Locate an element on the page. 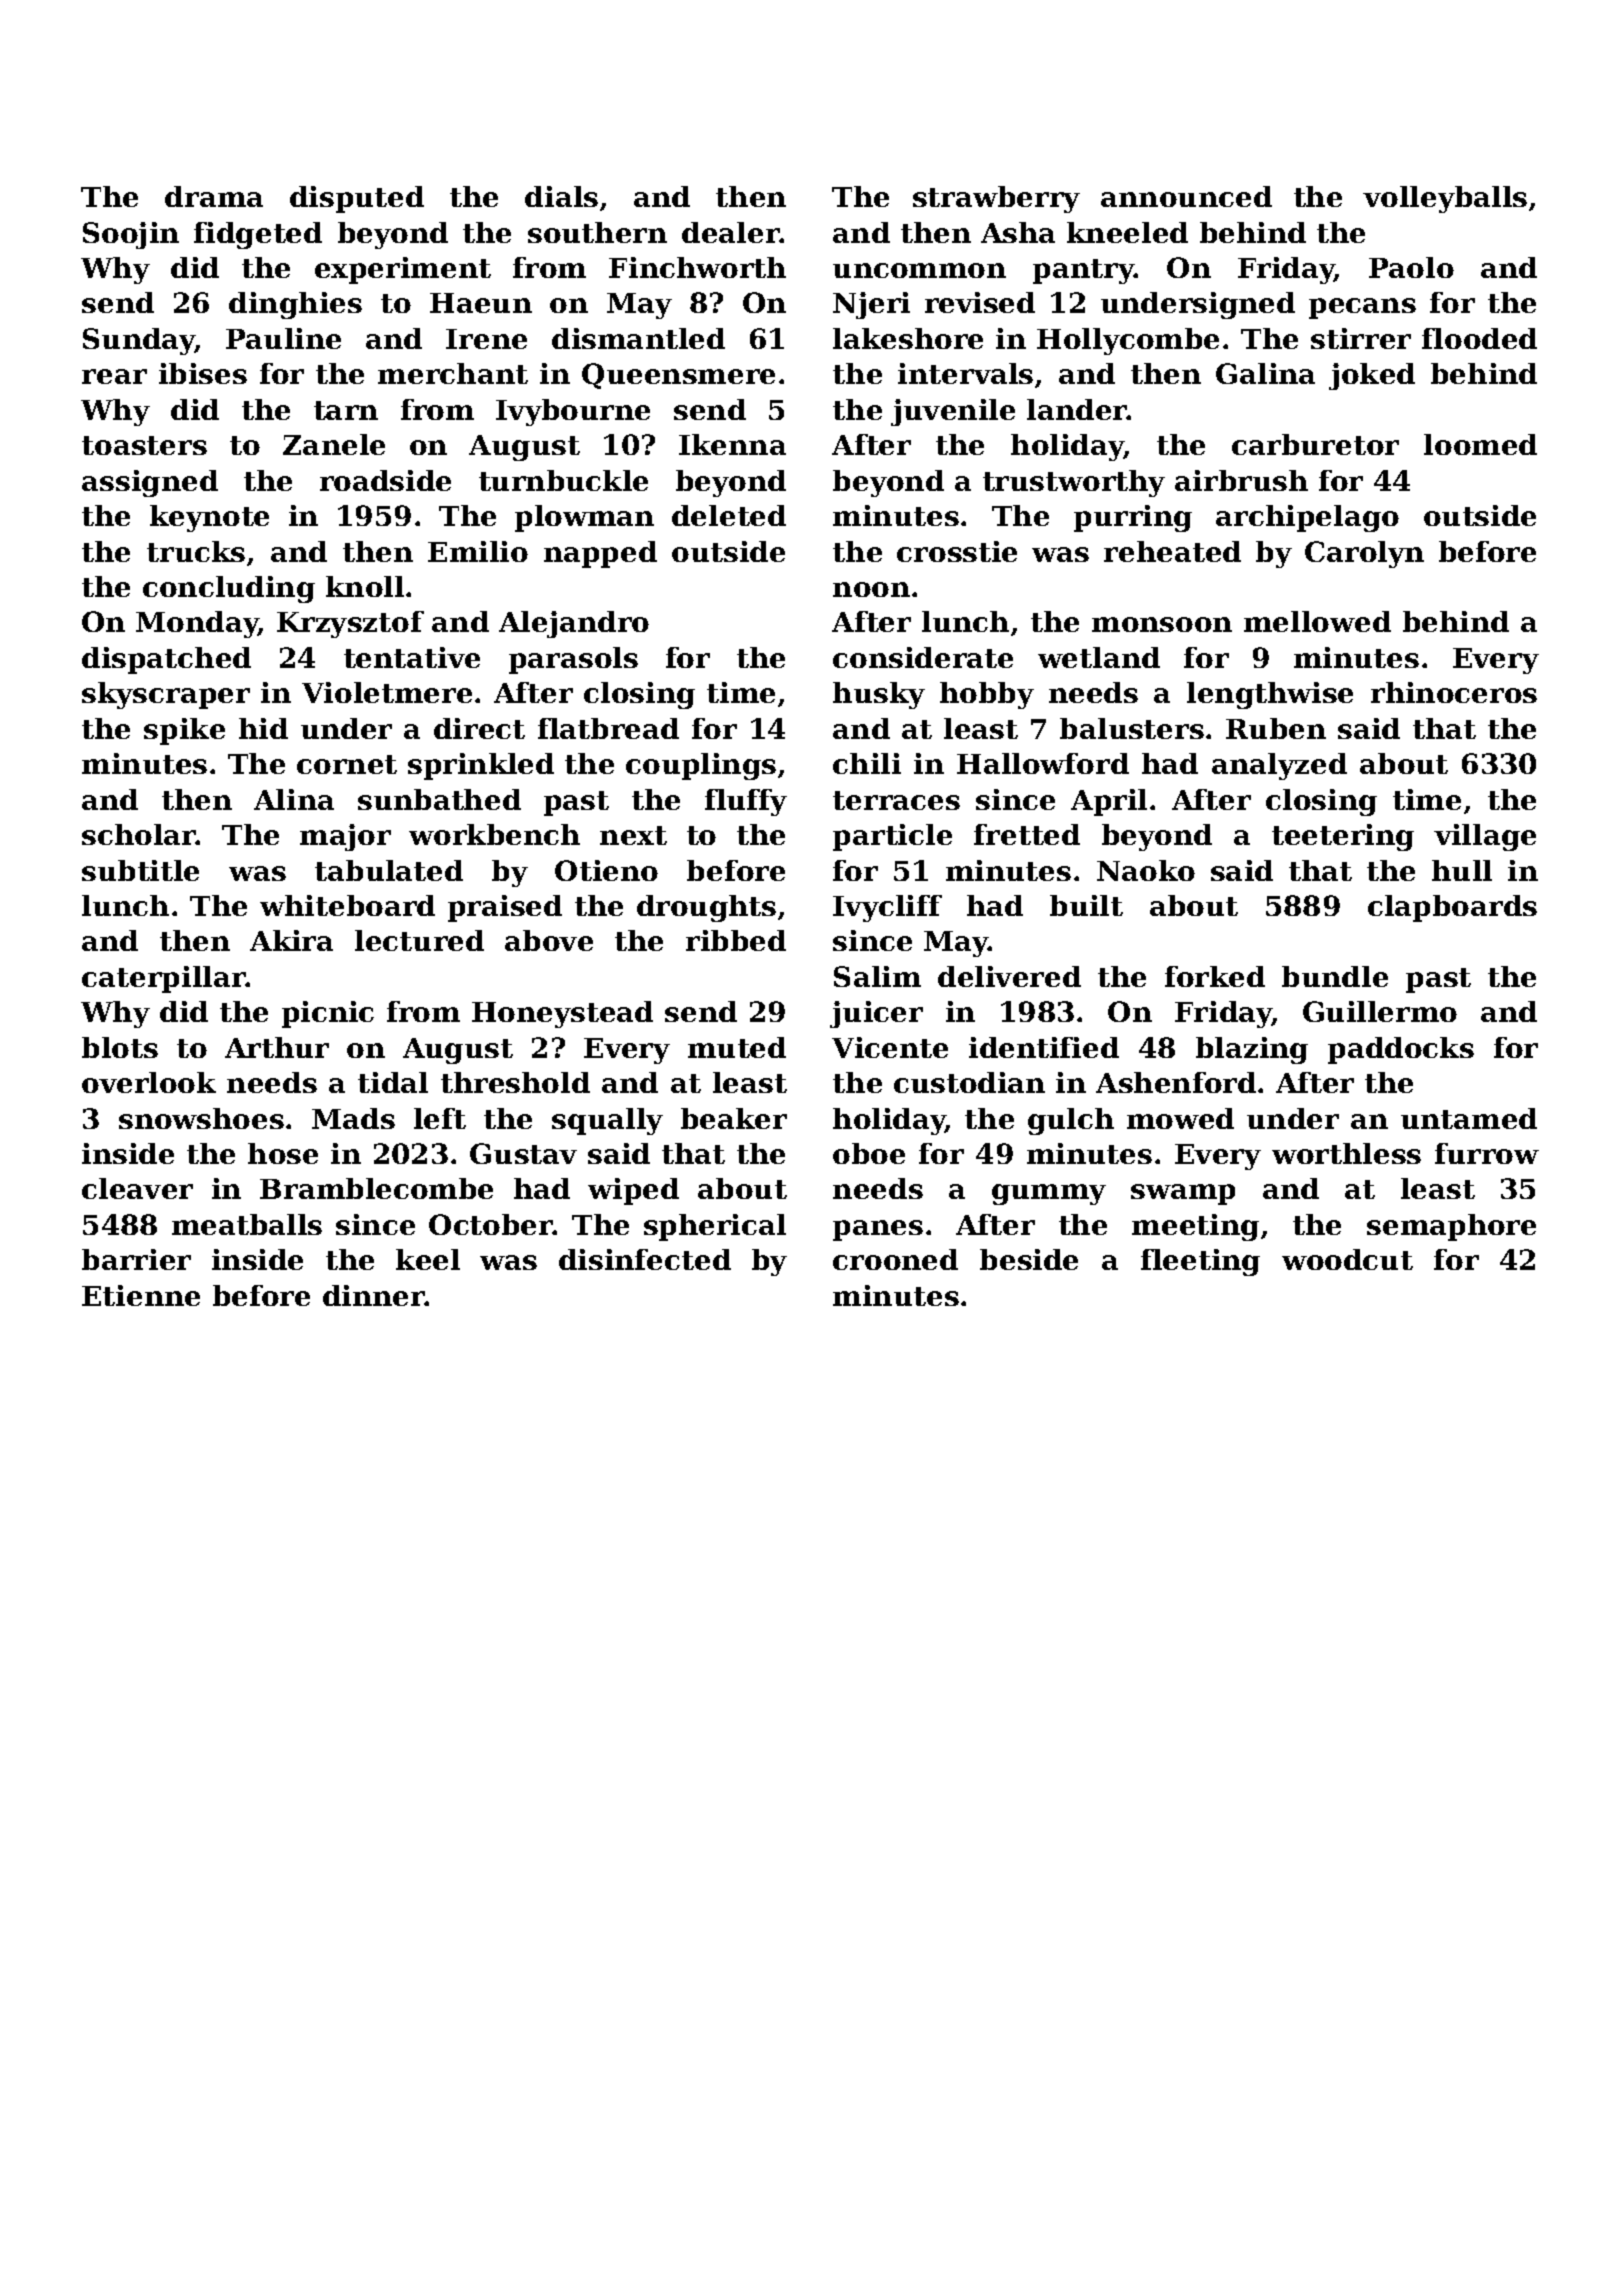 The width and height of the document is (1620, 2292). Hallowford is located at coordinates (1043, 763).
